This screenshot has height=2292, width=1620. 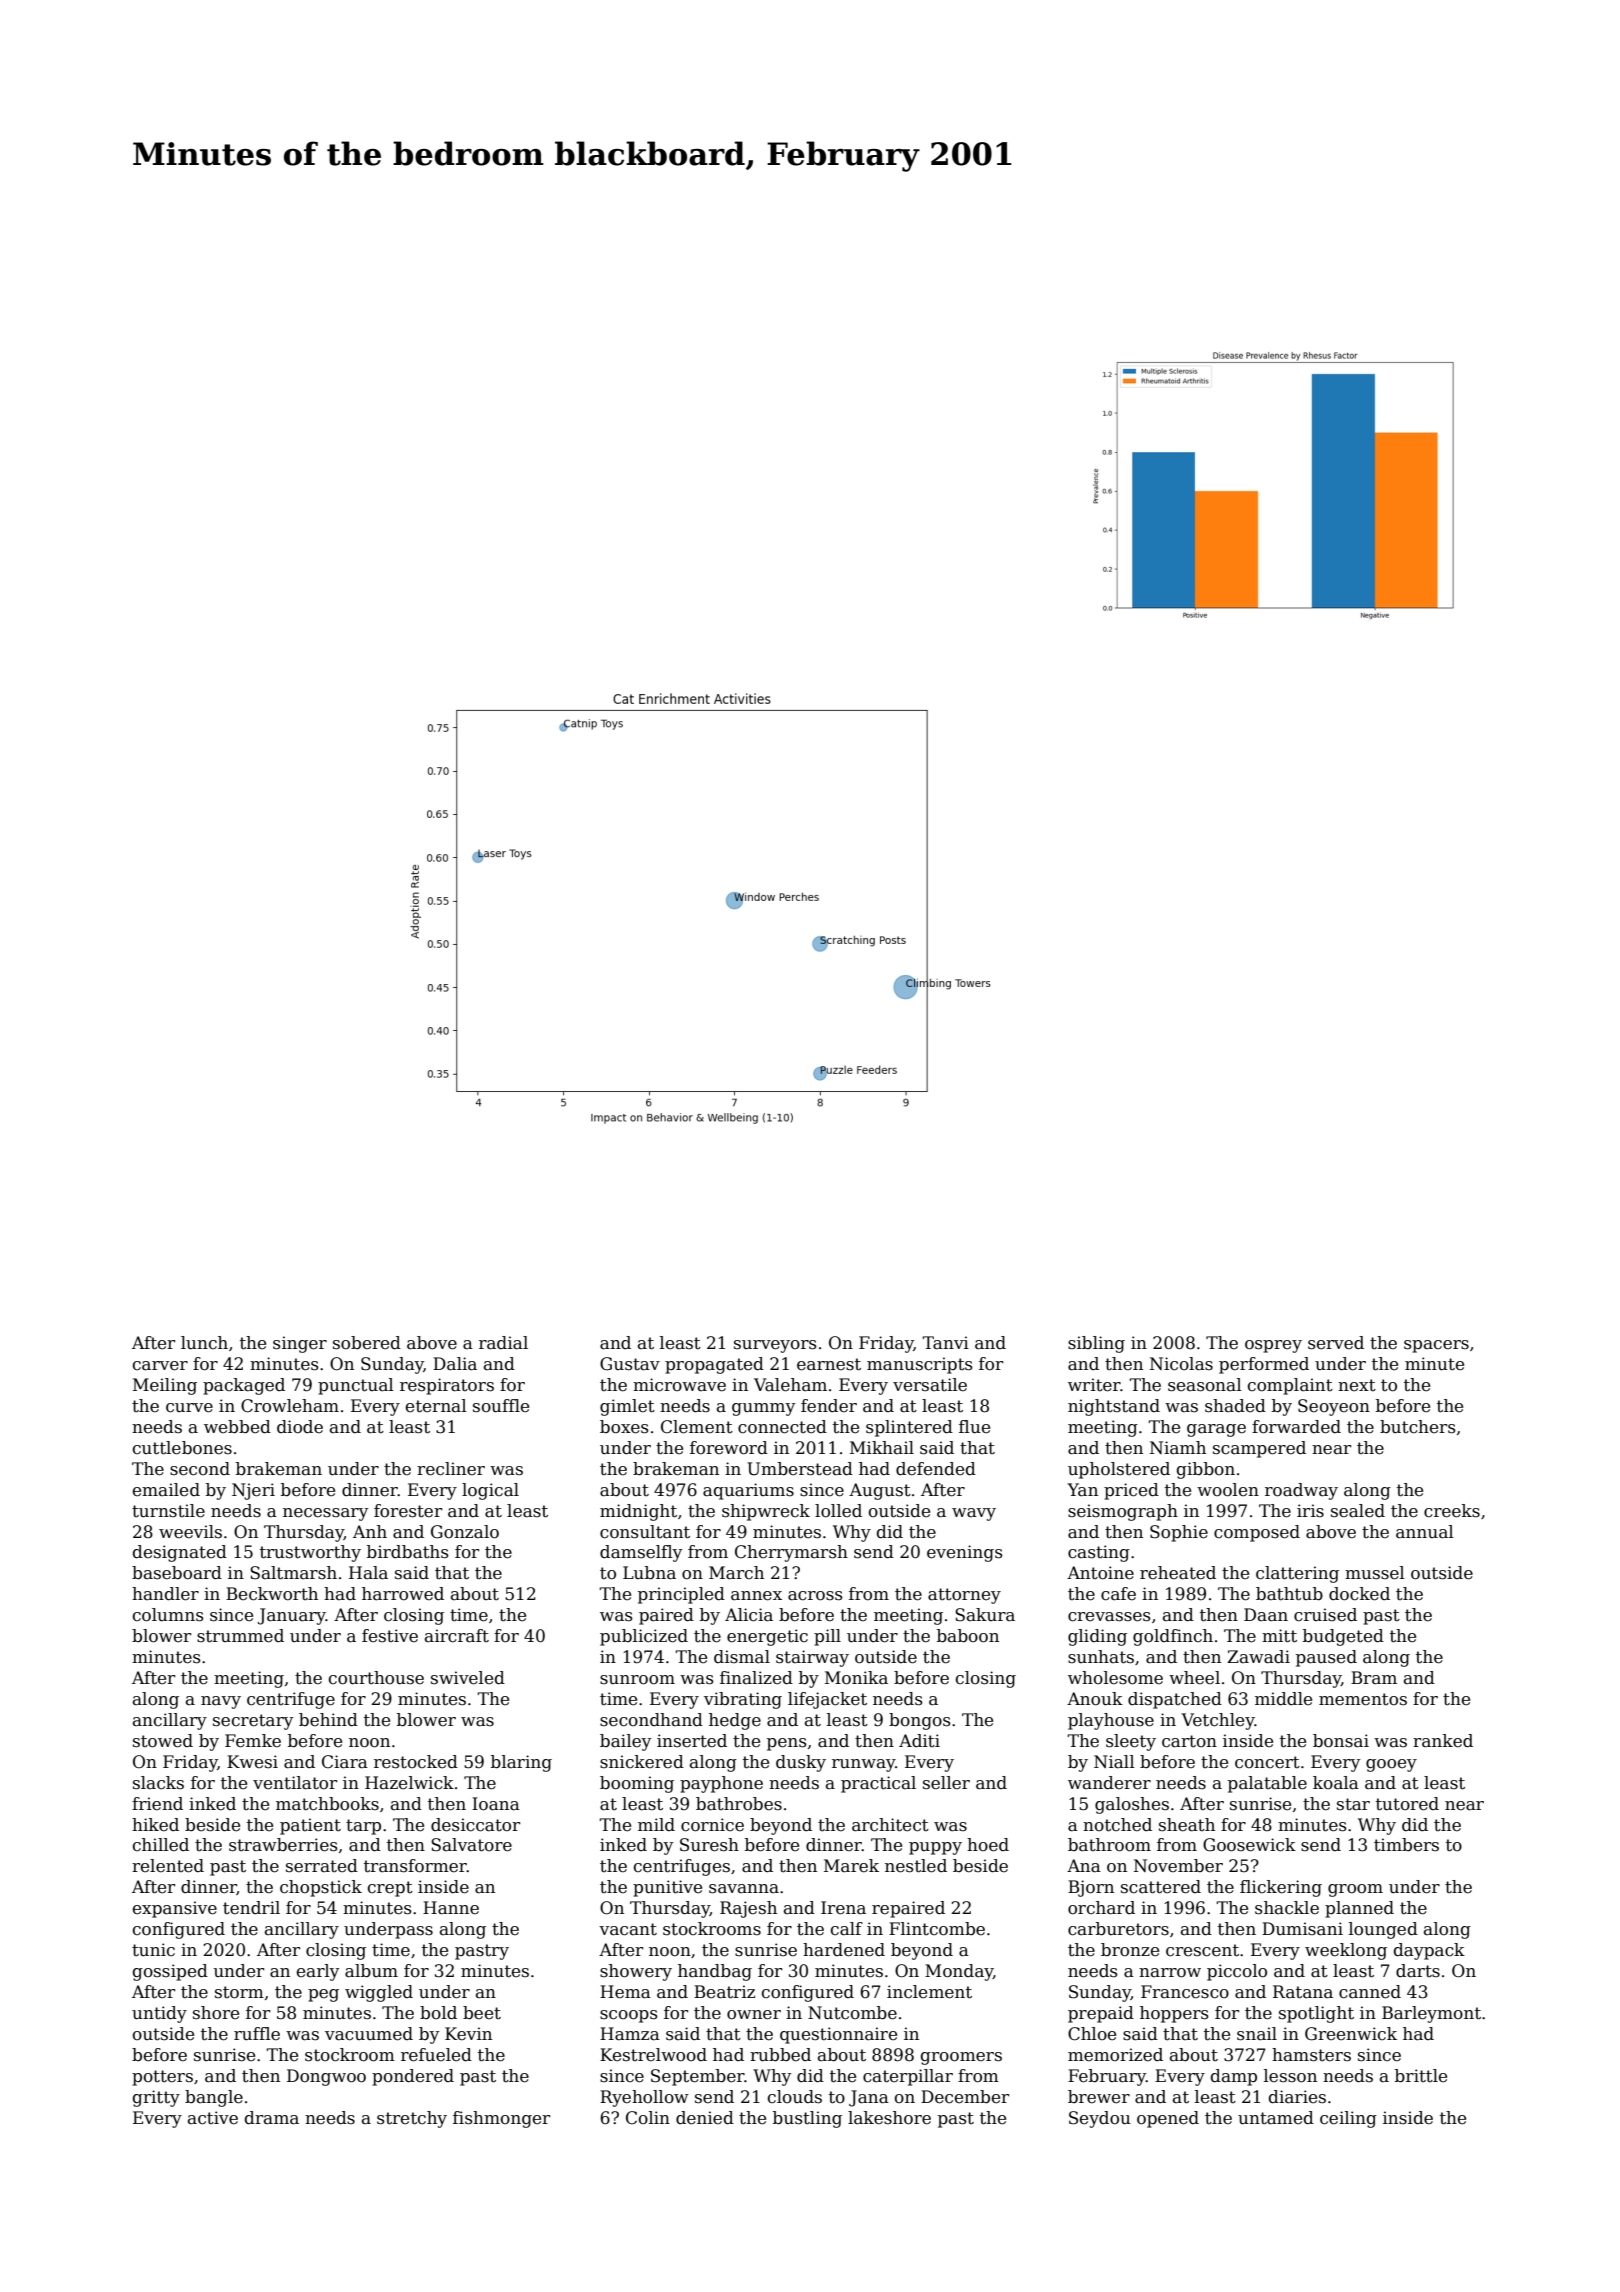 What do you see at coordinates (283, 1845) in the screenshot?
I see `strawberries` at bounding box center [283, 1845].
